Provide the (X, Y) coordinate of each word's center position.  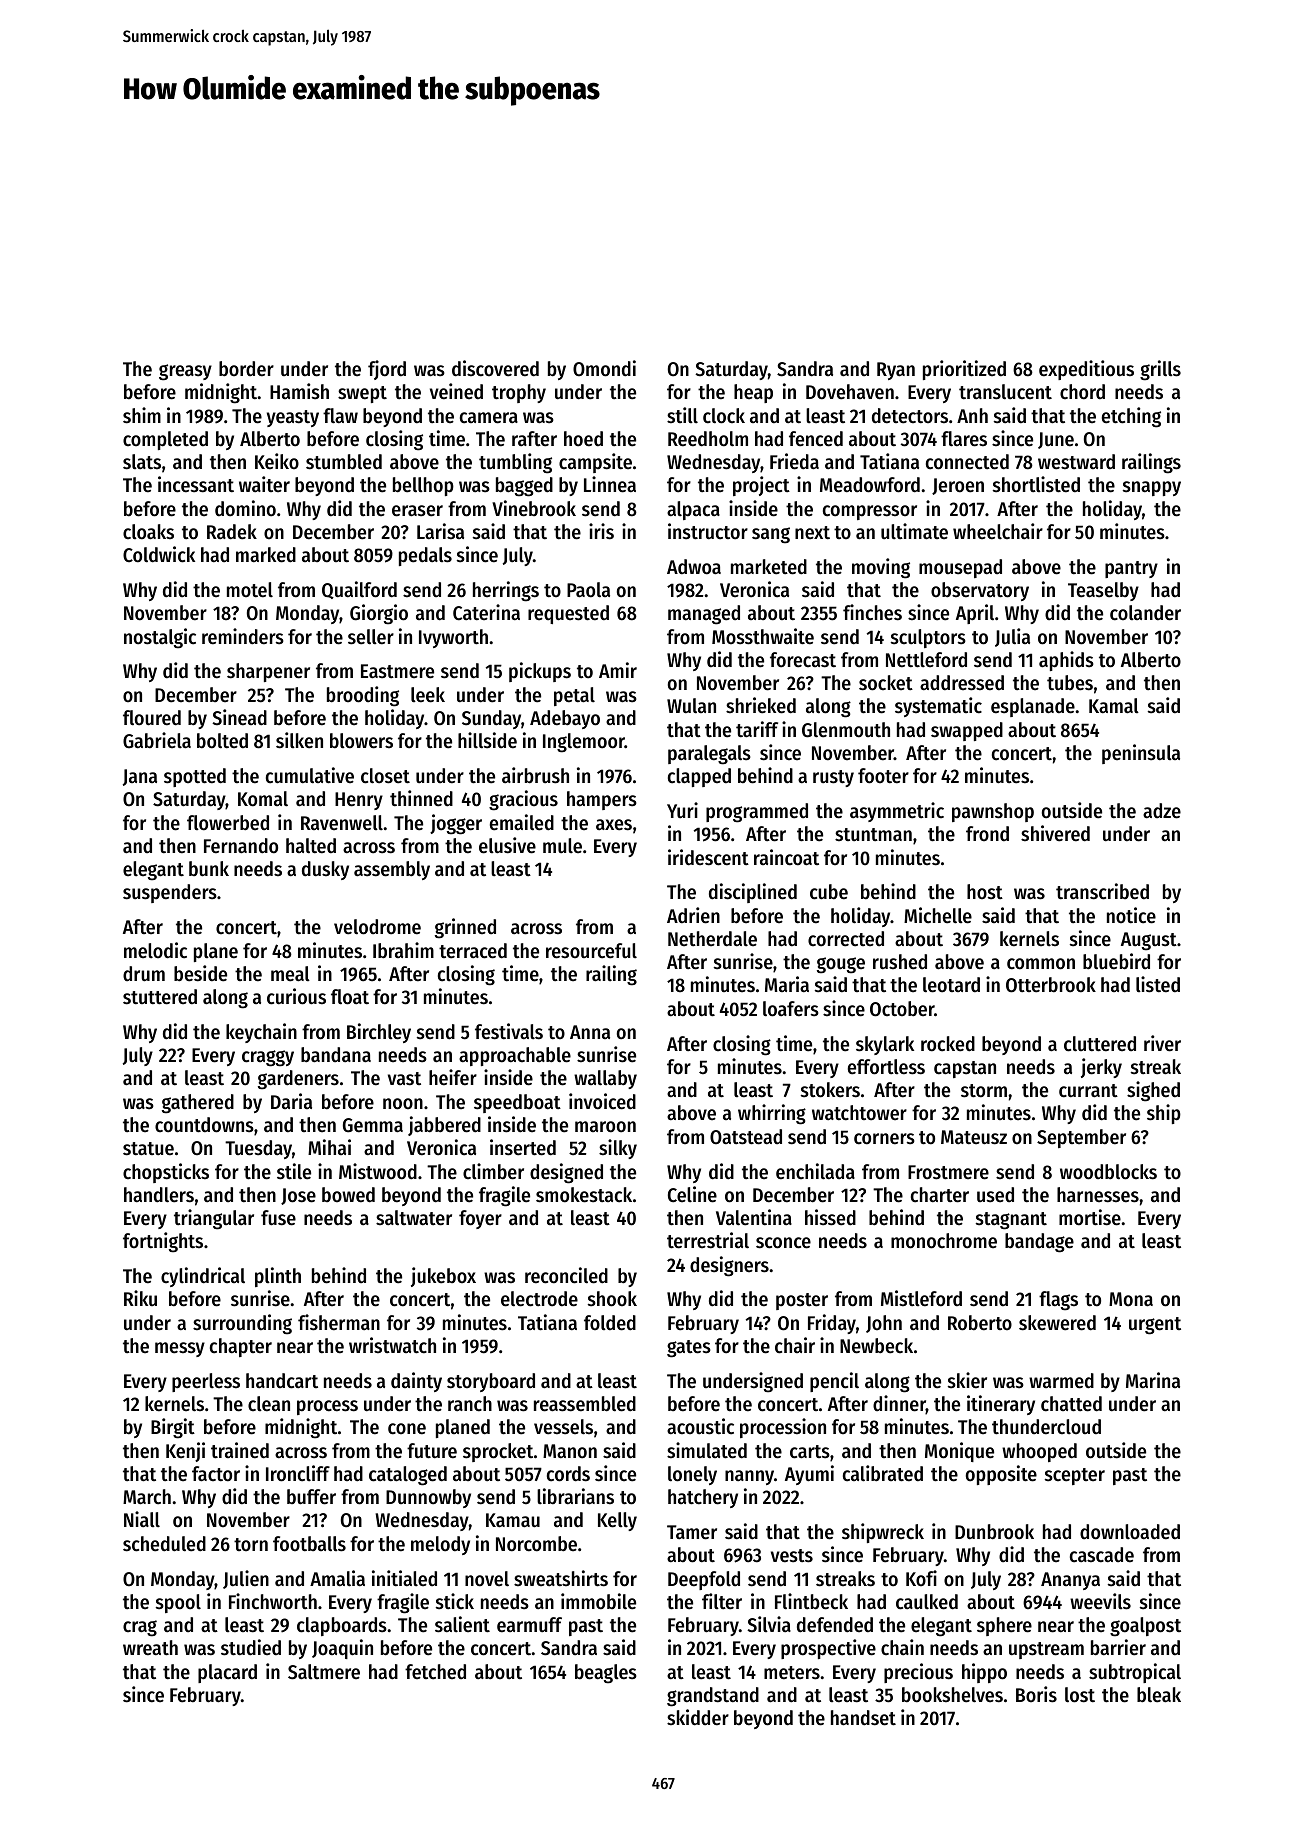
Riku (140, 1298)
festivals (509, 1031)
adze (1162, 811)
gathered (198, 1104)
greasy (185, 372)
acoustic (700, 1426)
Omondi (604, 368)
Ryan (896, 371)
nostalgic (160, 638)
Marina (1153, 1380)
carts (810, 1452)
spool (178, 1603)
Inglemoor (584, 743)
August (1149, 941)
